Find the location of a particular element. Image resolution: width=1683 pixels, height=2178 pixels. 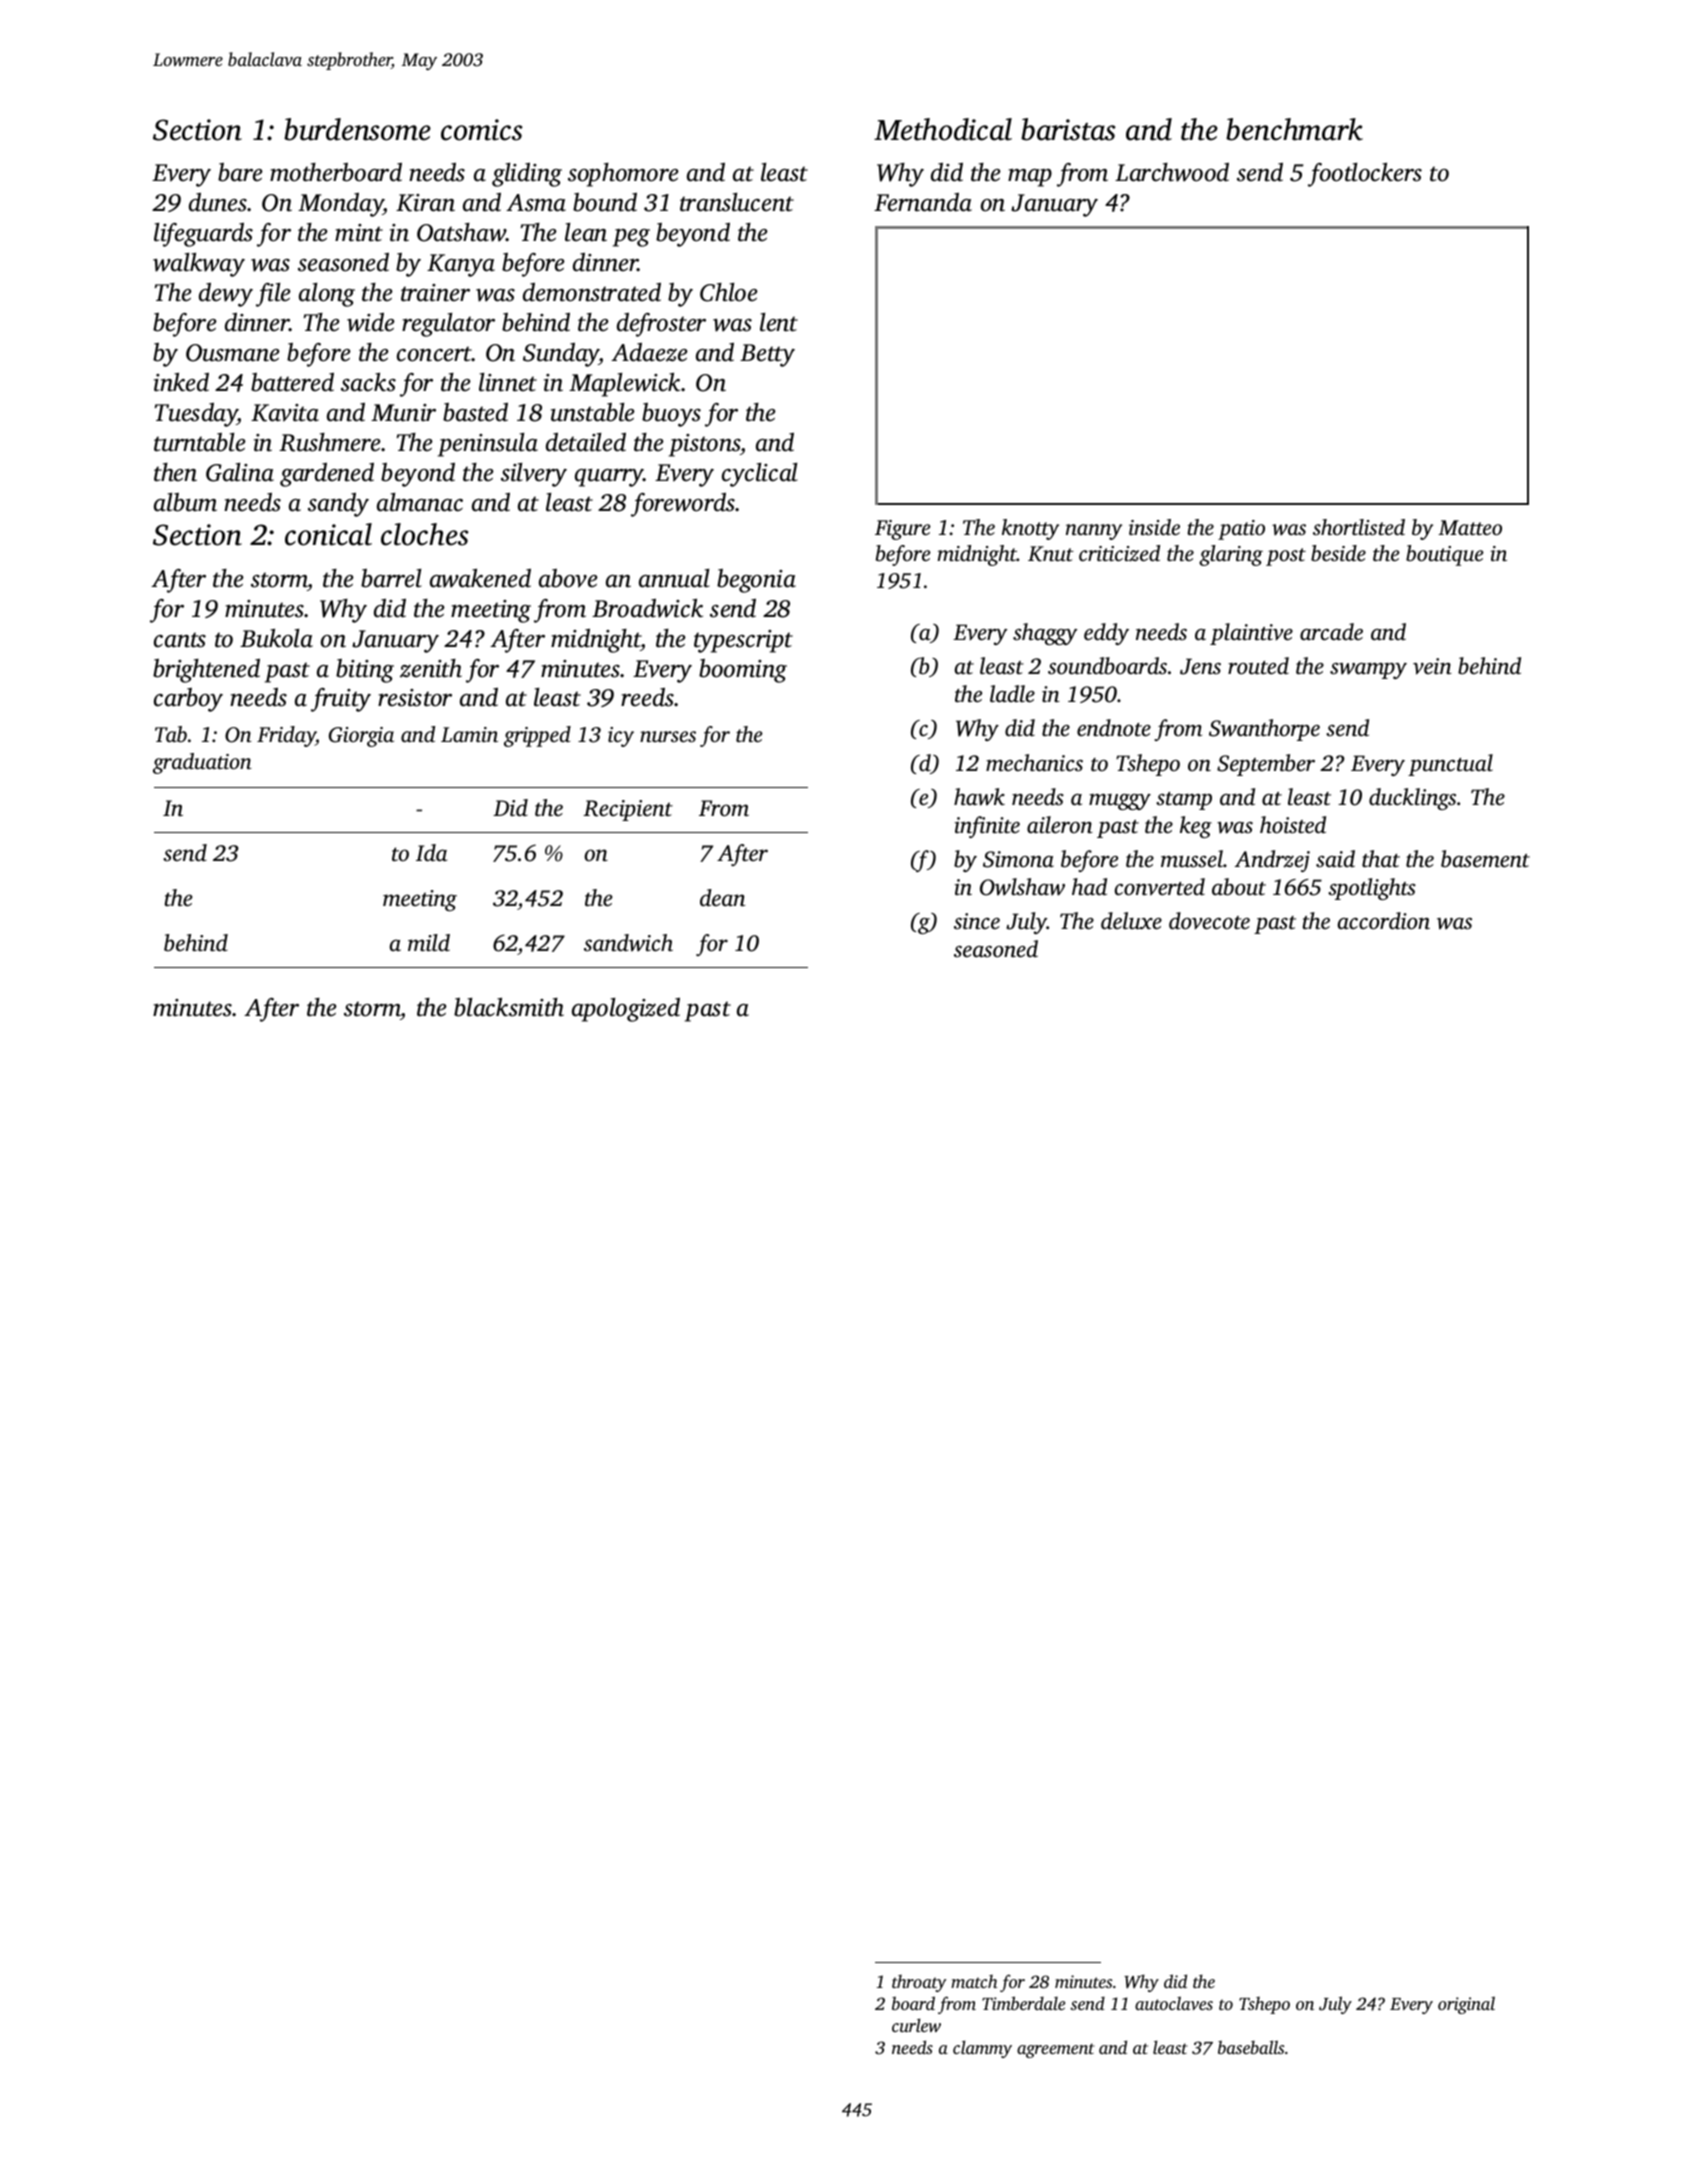

plaintive is located at coordinates (1251, 634).
